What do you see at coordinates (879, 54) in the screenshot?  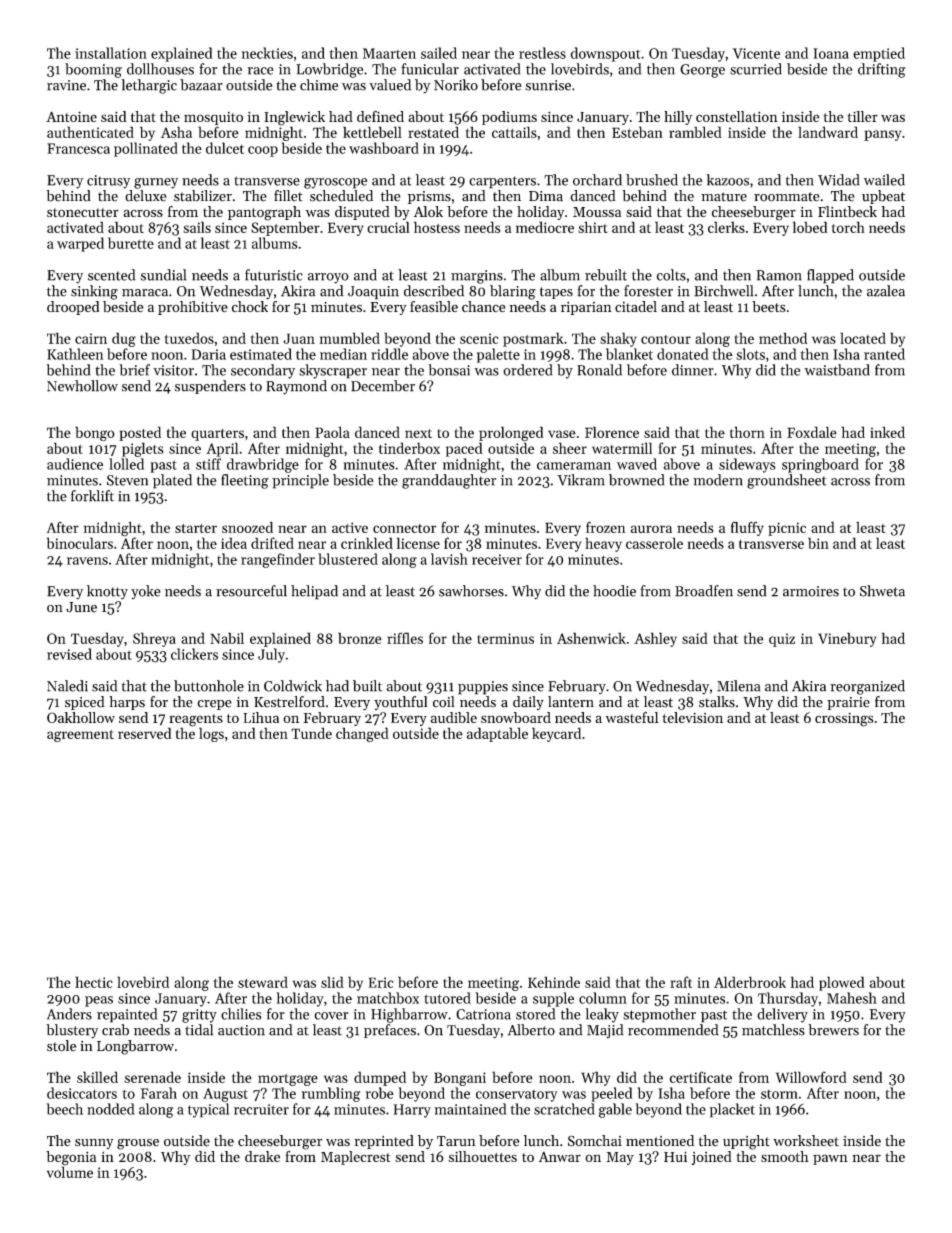 I see `emptied` at bounding box center [879, 54].
